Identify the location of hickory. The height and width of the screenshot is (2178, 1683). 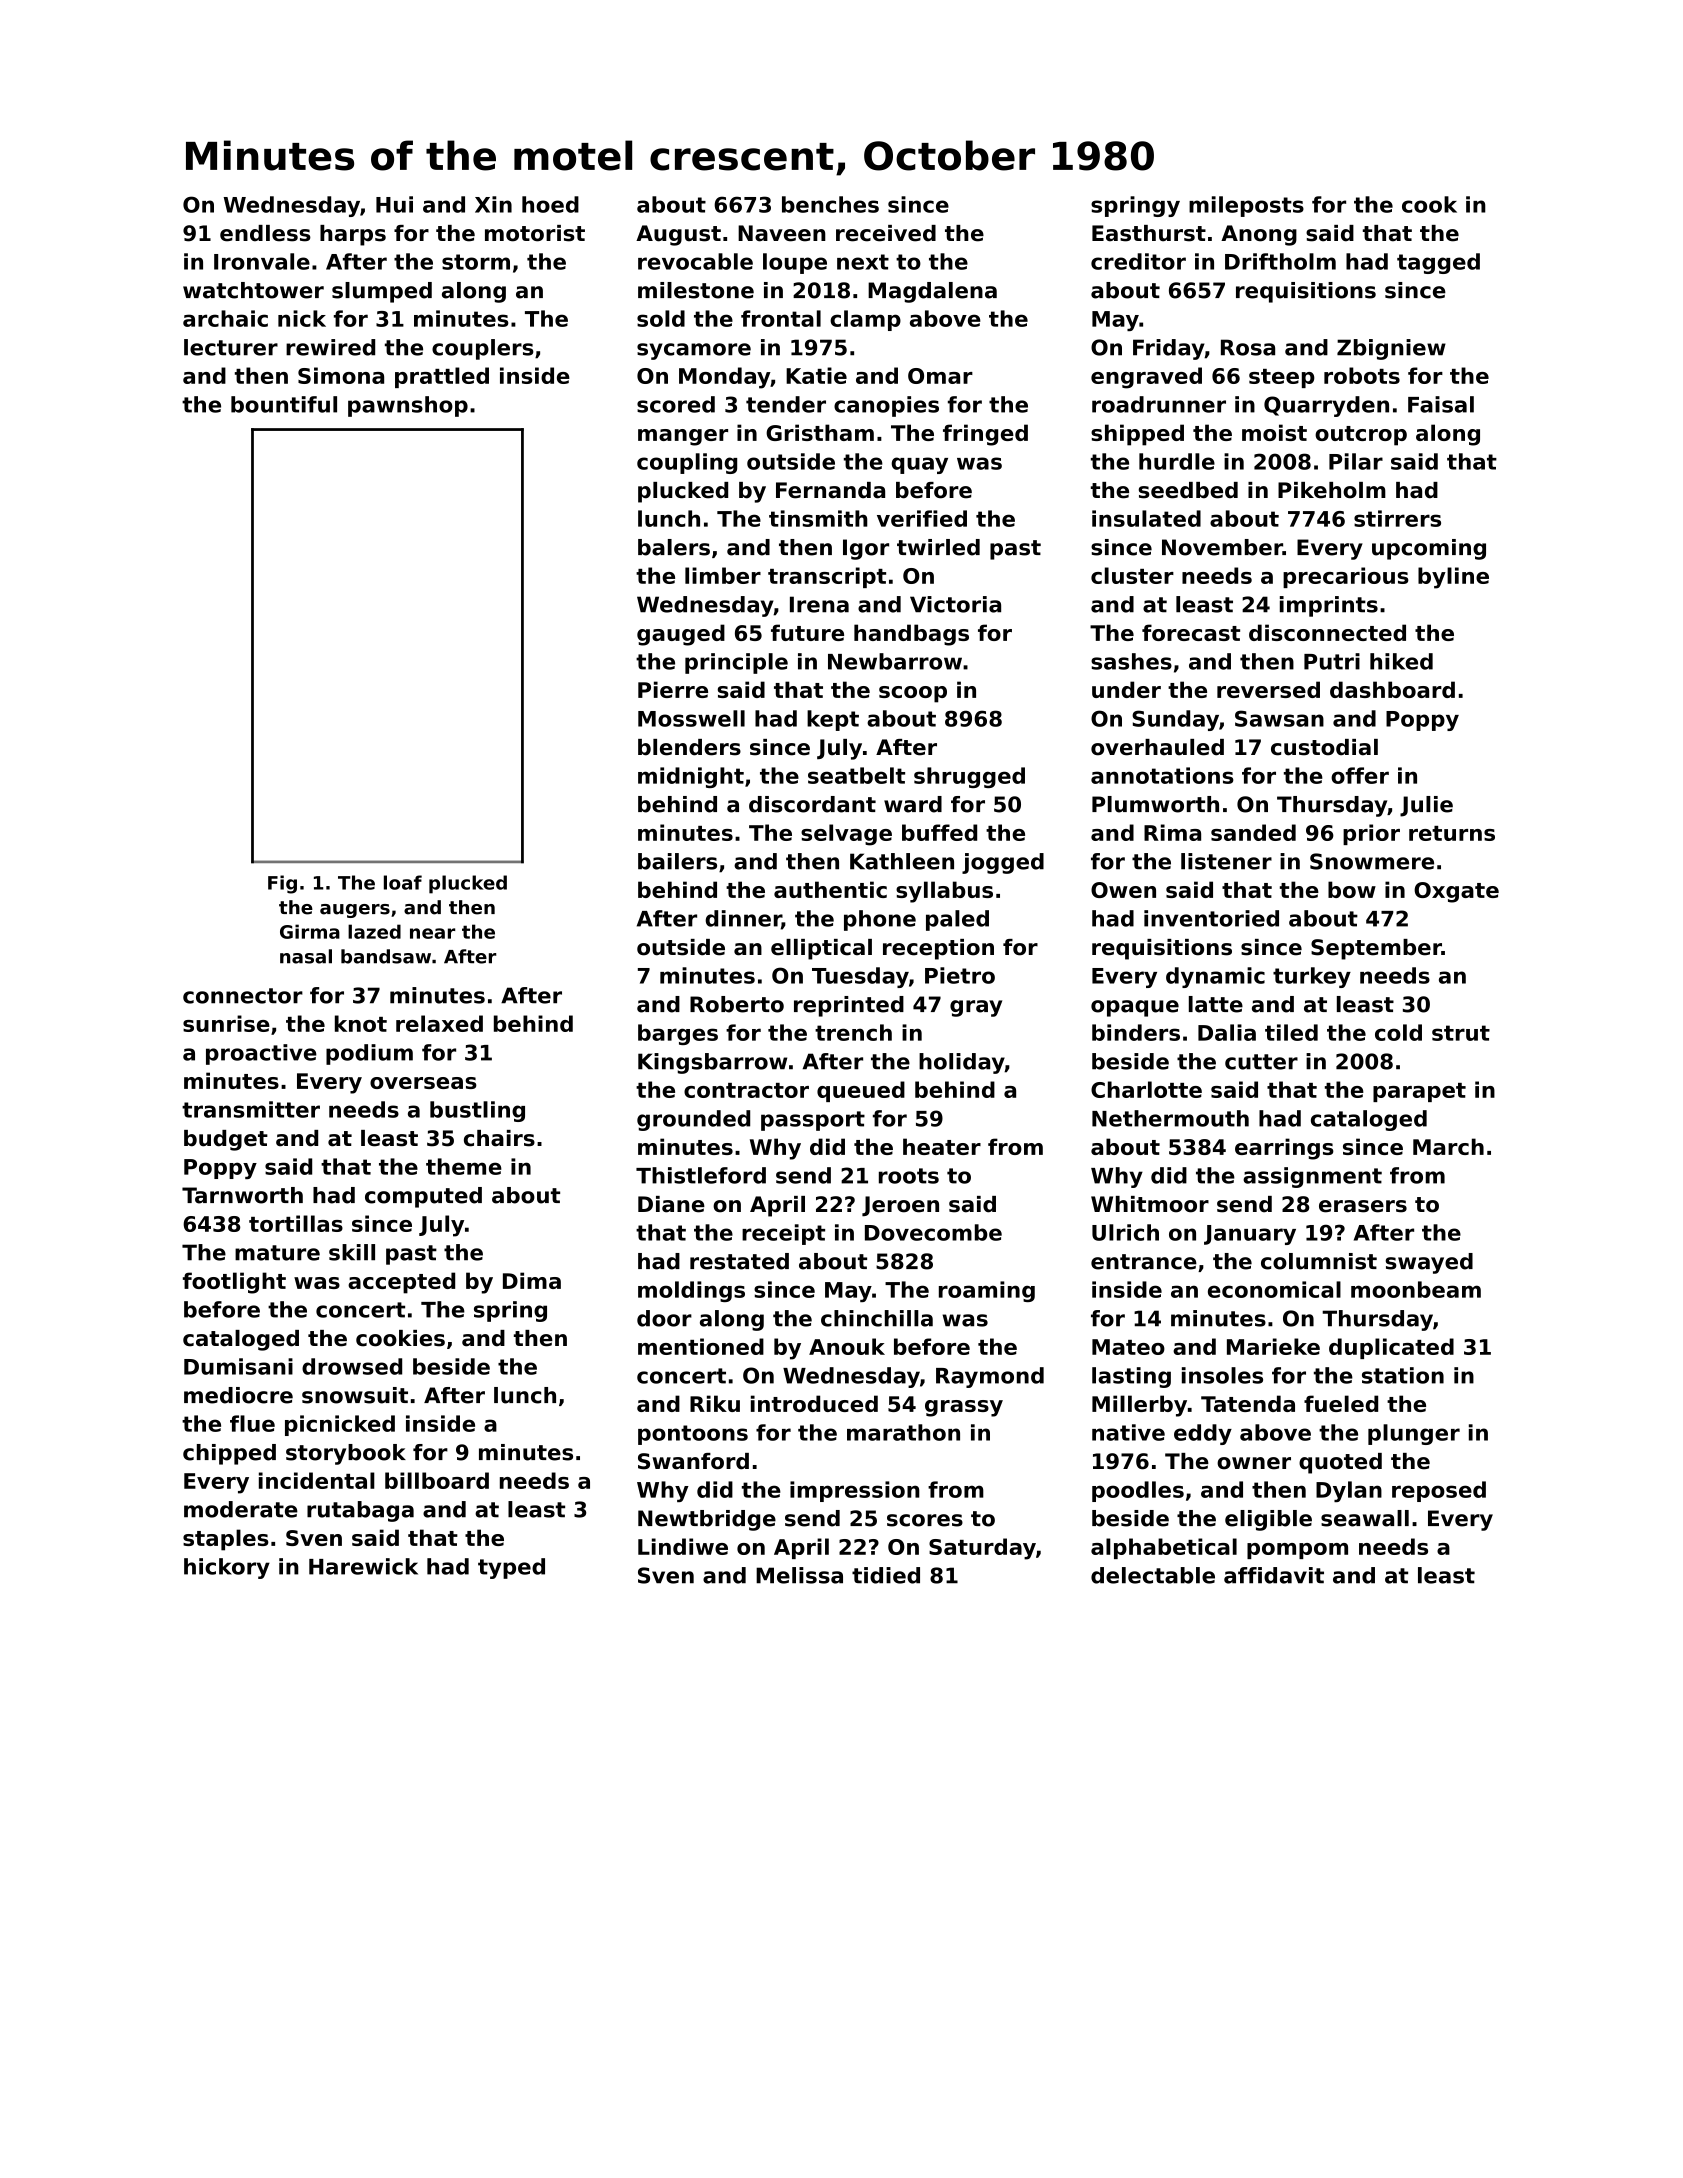
(227, 1568).
